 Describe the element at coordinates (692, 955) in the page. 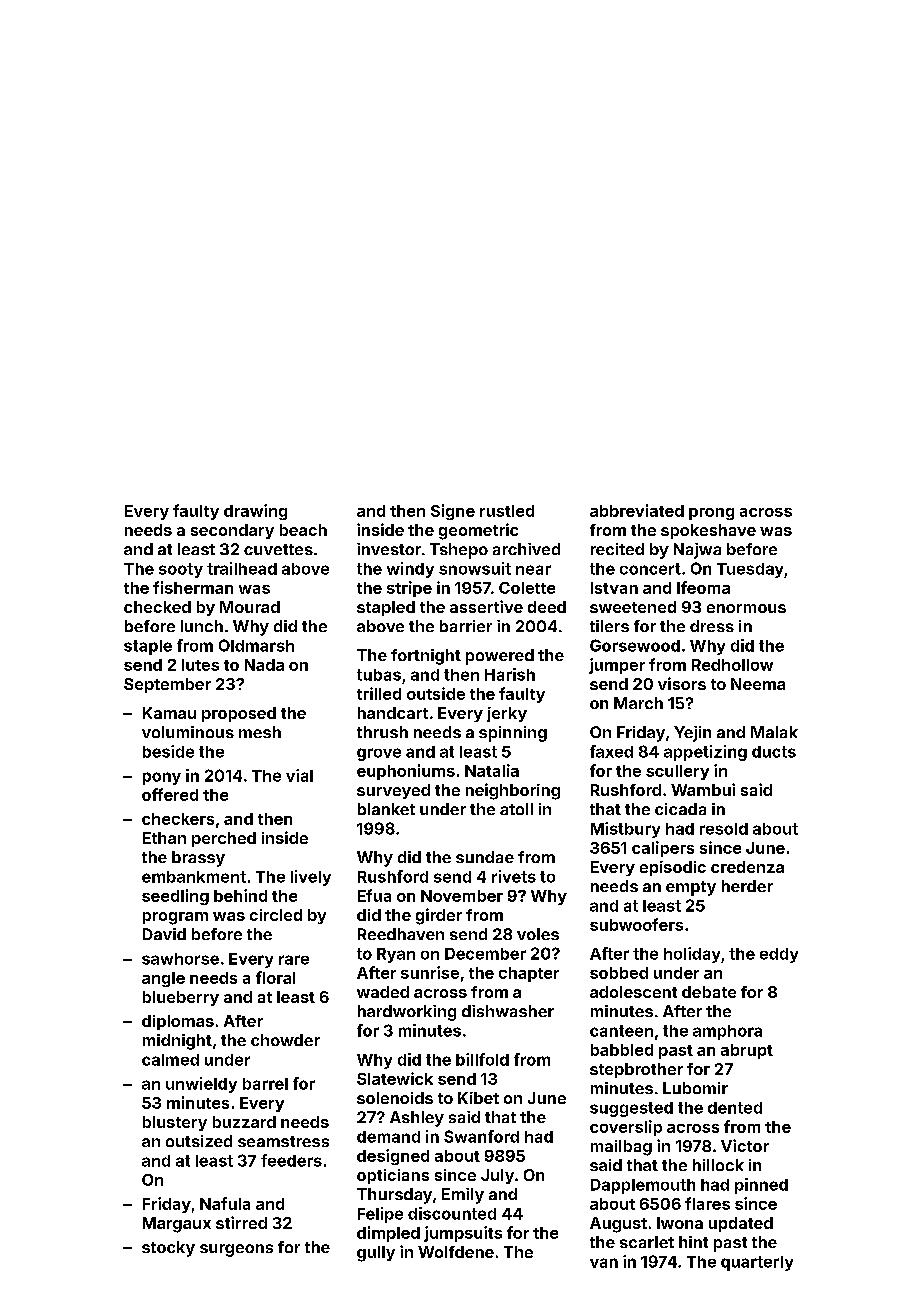

I see `holiday` at that location.
